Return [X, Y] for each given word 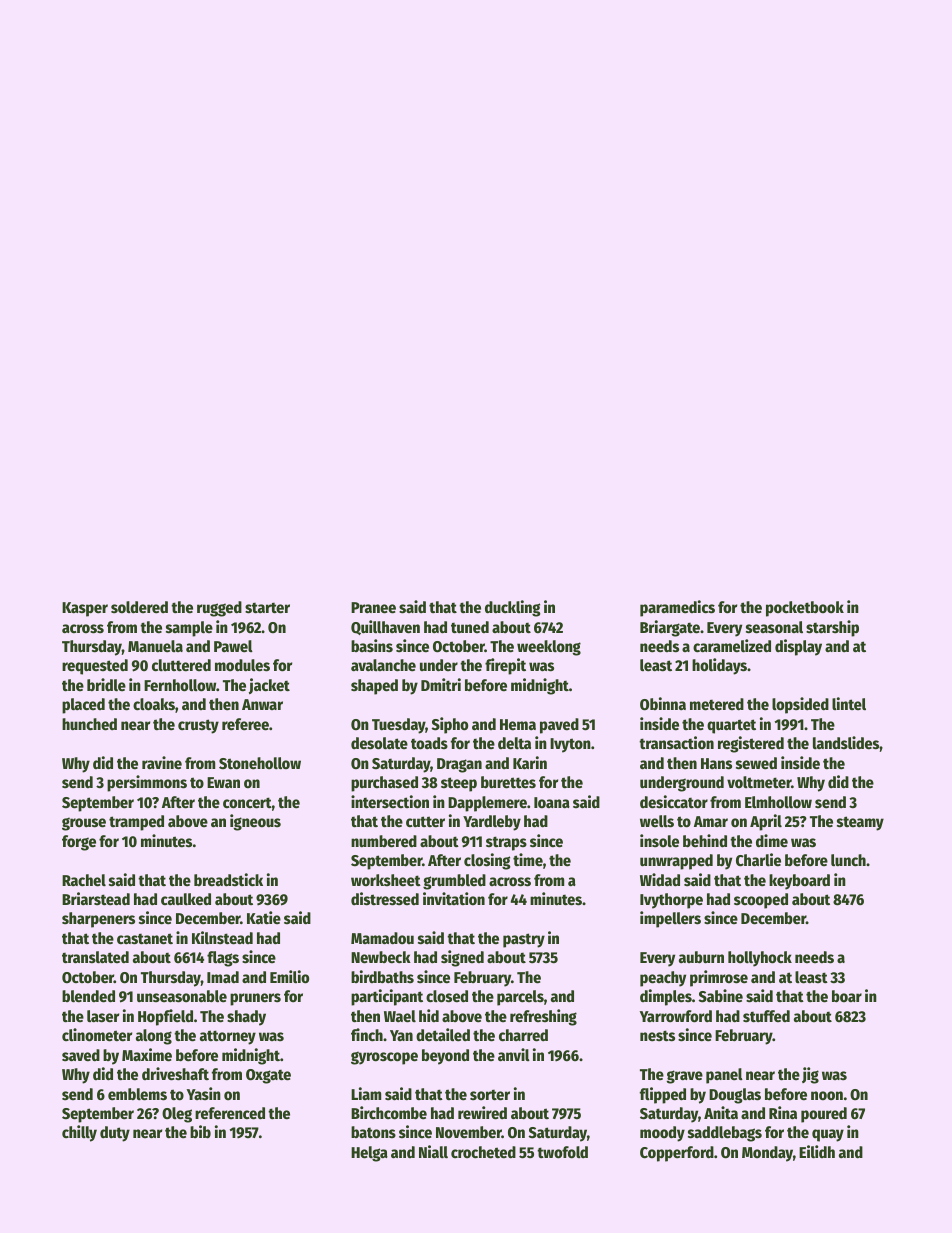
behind [705, 841]
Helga [369, 1154]
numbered [384, 841]
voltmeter [759, 782]
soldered [139, 607]
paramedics [677, 608]
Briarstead [96, 899]
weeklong [549, 648]
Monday [767, 1154]
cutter [425, 822]
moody [662, 1134]
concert [247, 803]
